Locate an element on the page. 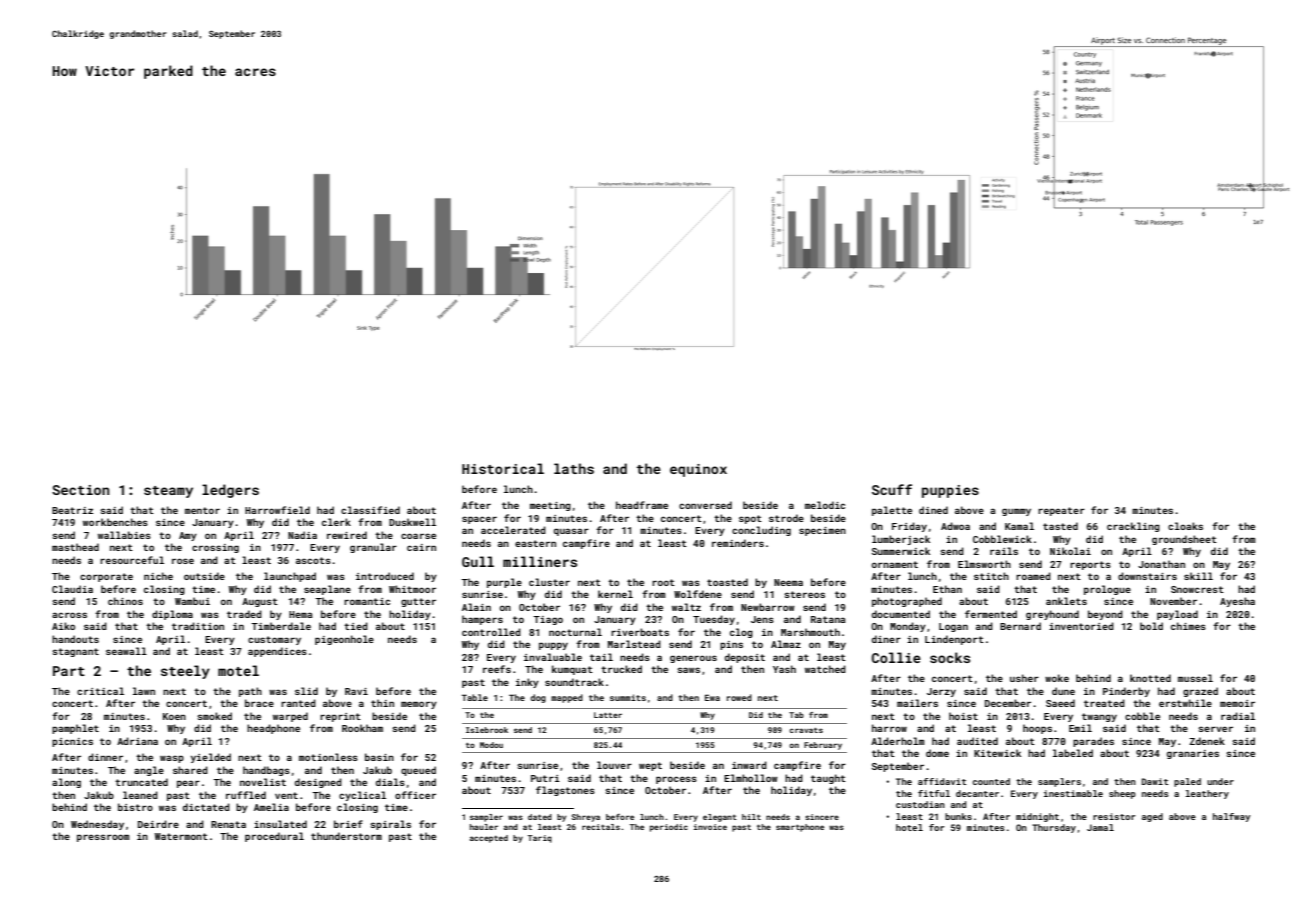 Image resolution: width=1308 pixels, height=924 pixels. Section is located at coordinates (80, 490).
